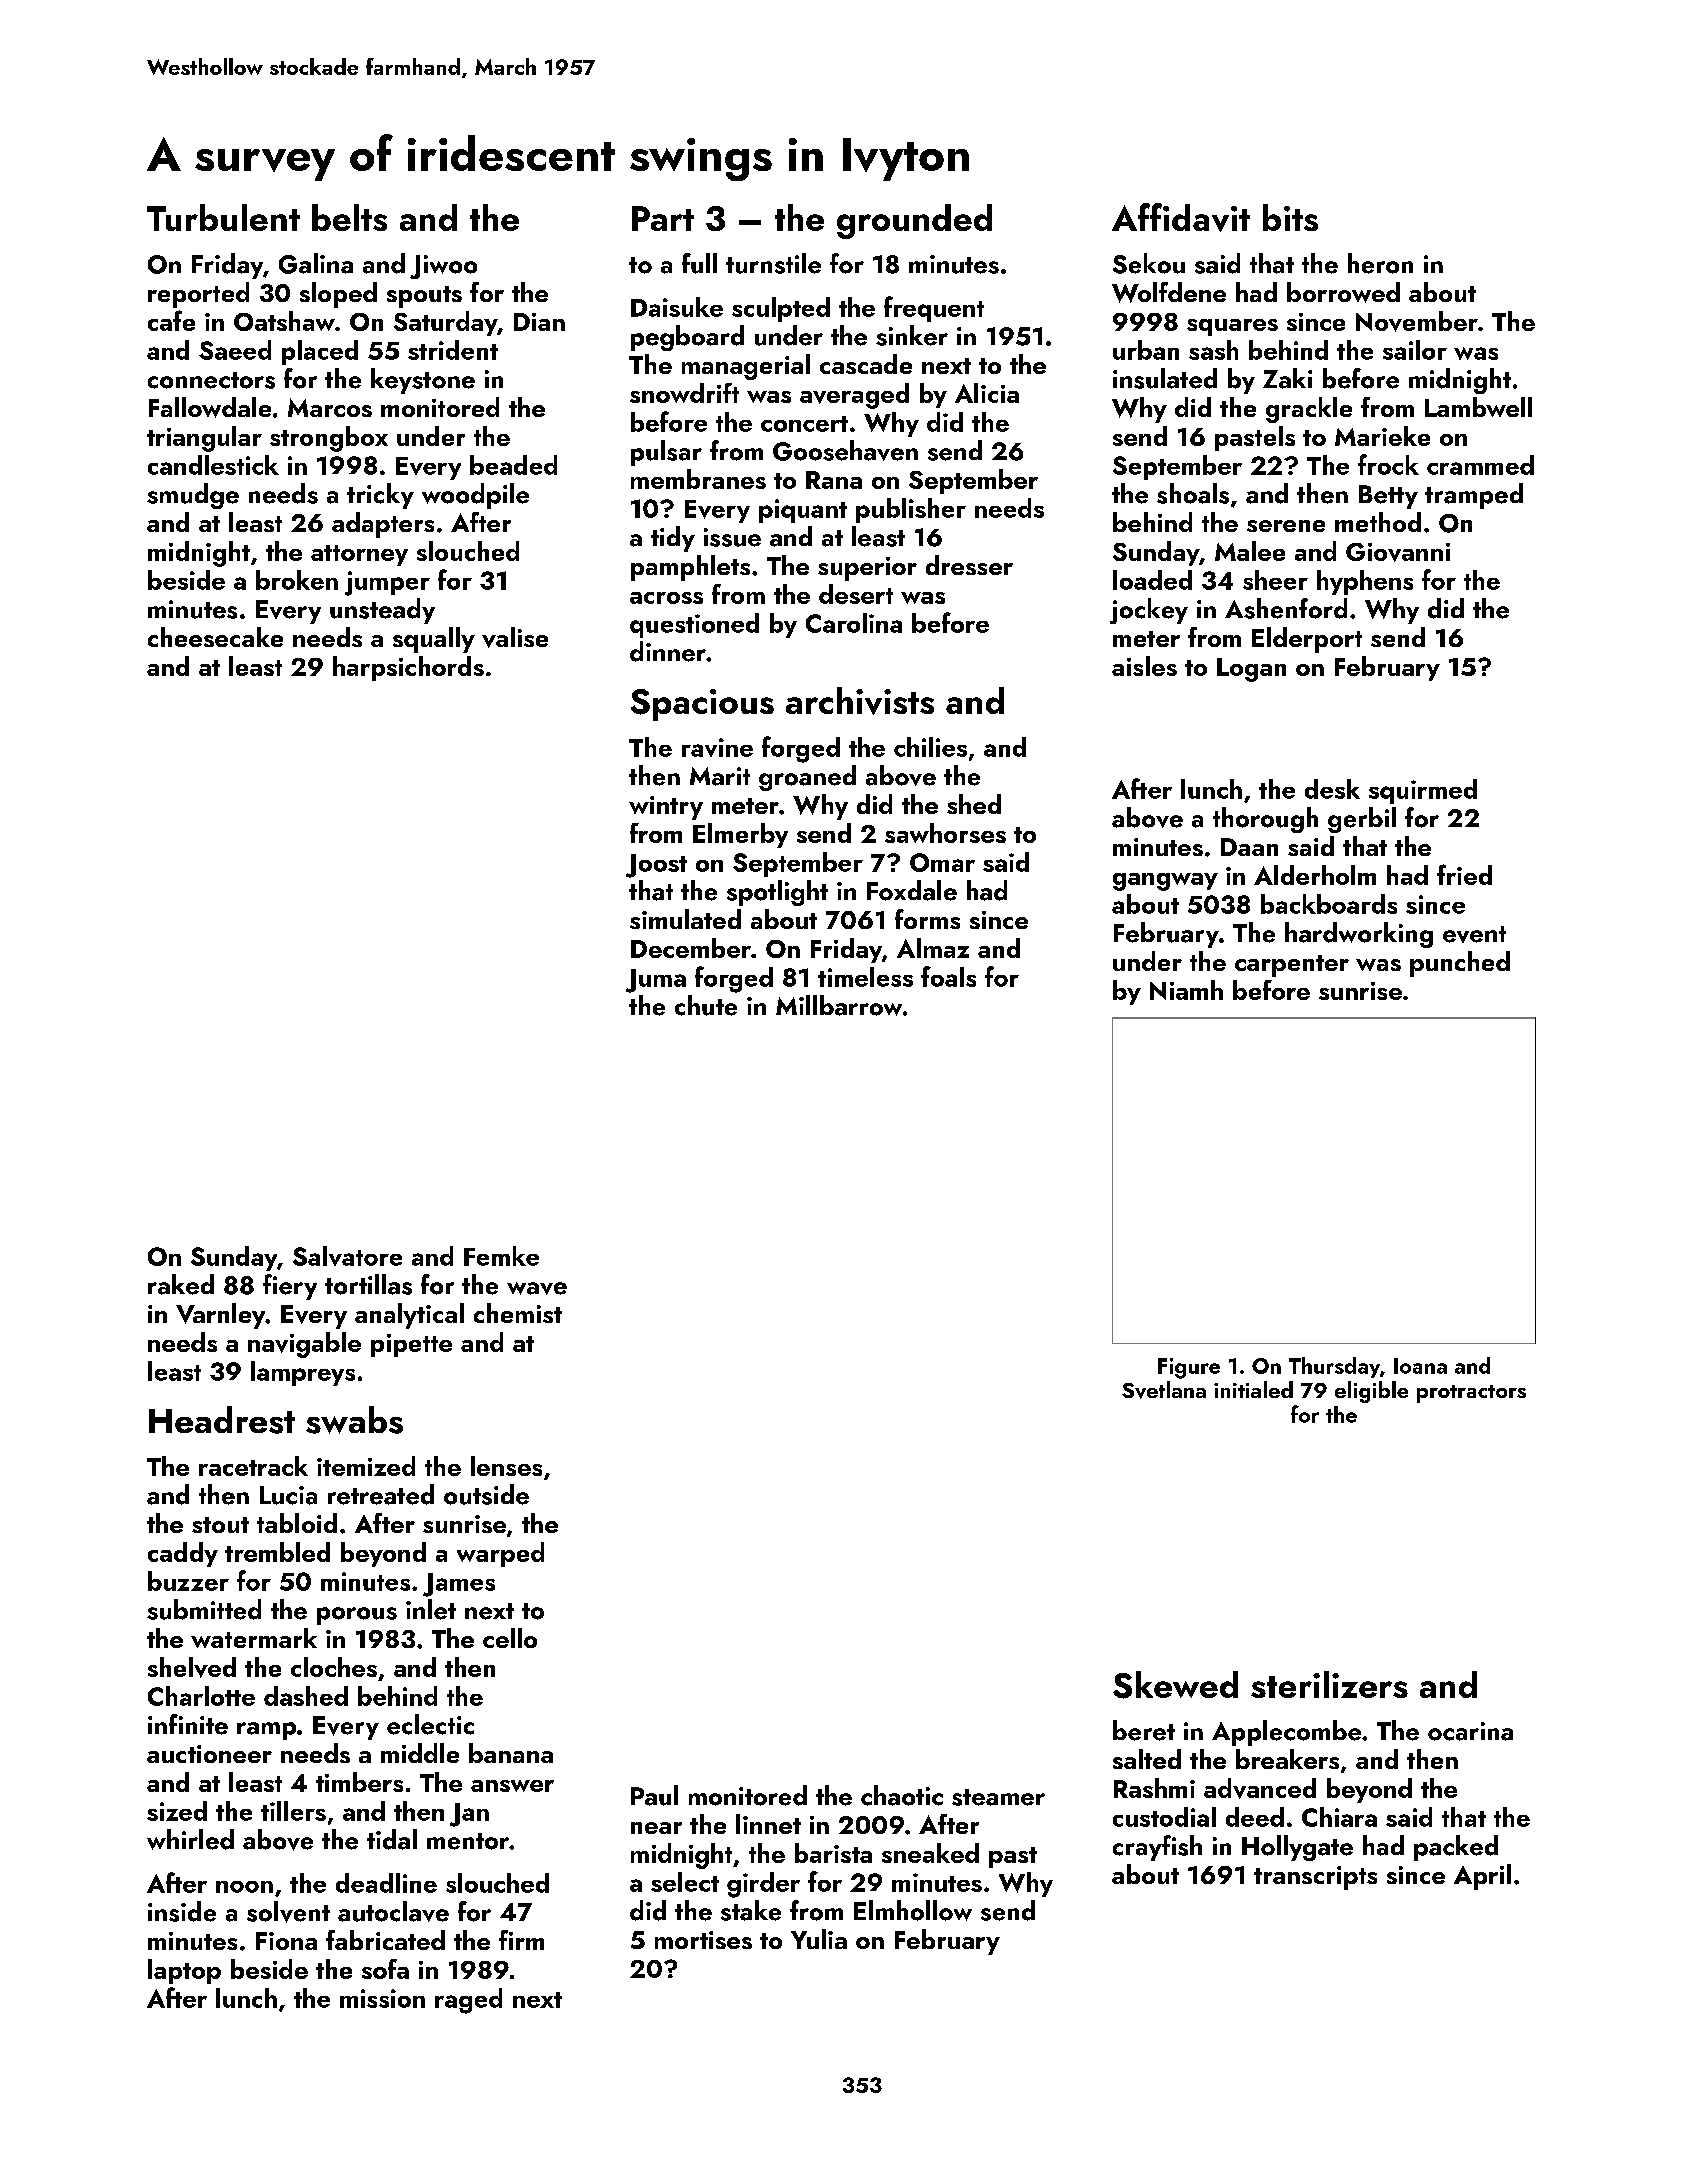 The width and height of the screenshot is (1683, 2178). What do you see at coordinates (1420, 1366) in the screenshot?
I see `Ioana` at bounding box center [1420, 1366].
